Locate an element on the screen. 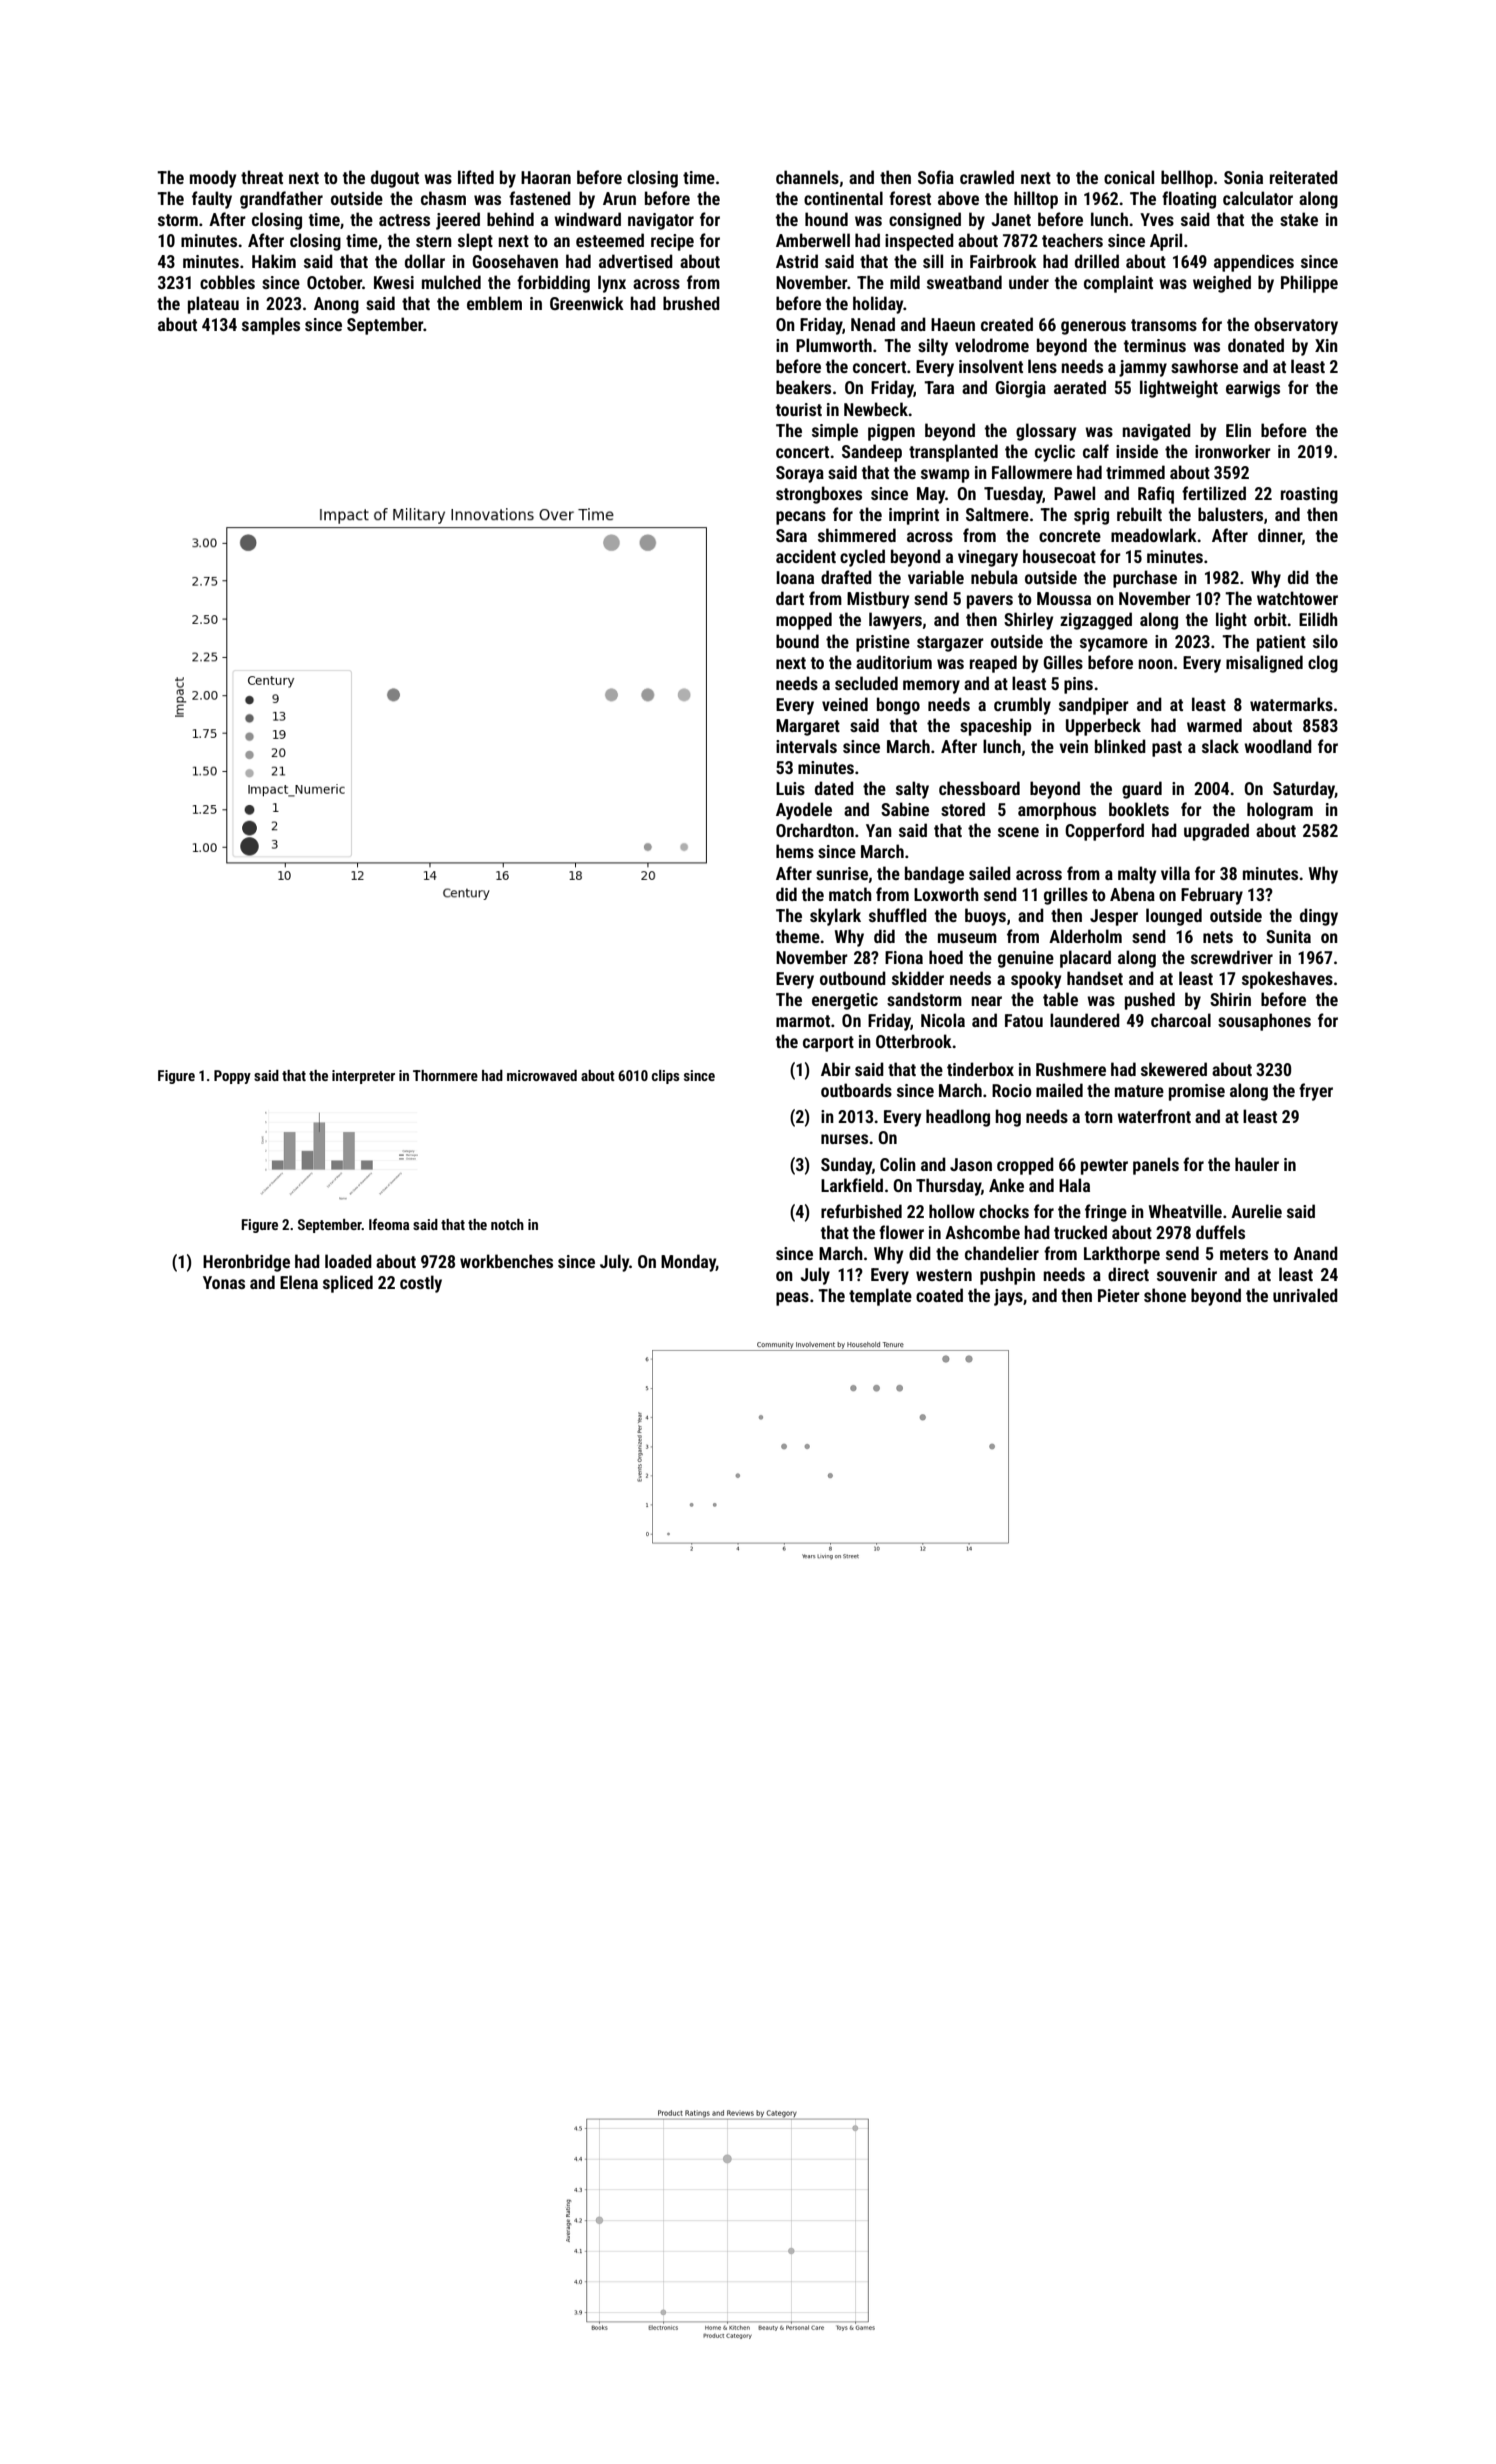 This screenshot has height=2464, width=1496. Pieter is located at coordinates (1119, 1295).
